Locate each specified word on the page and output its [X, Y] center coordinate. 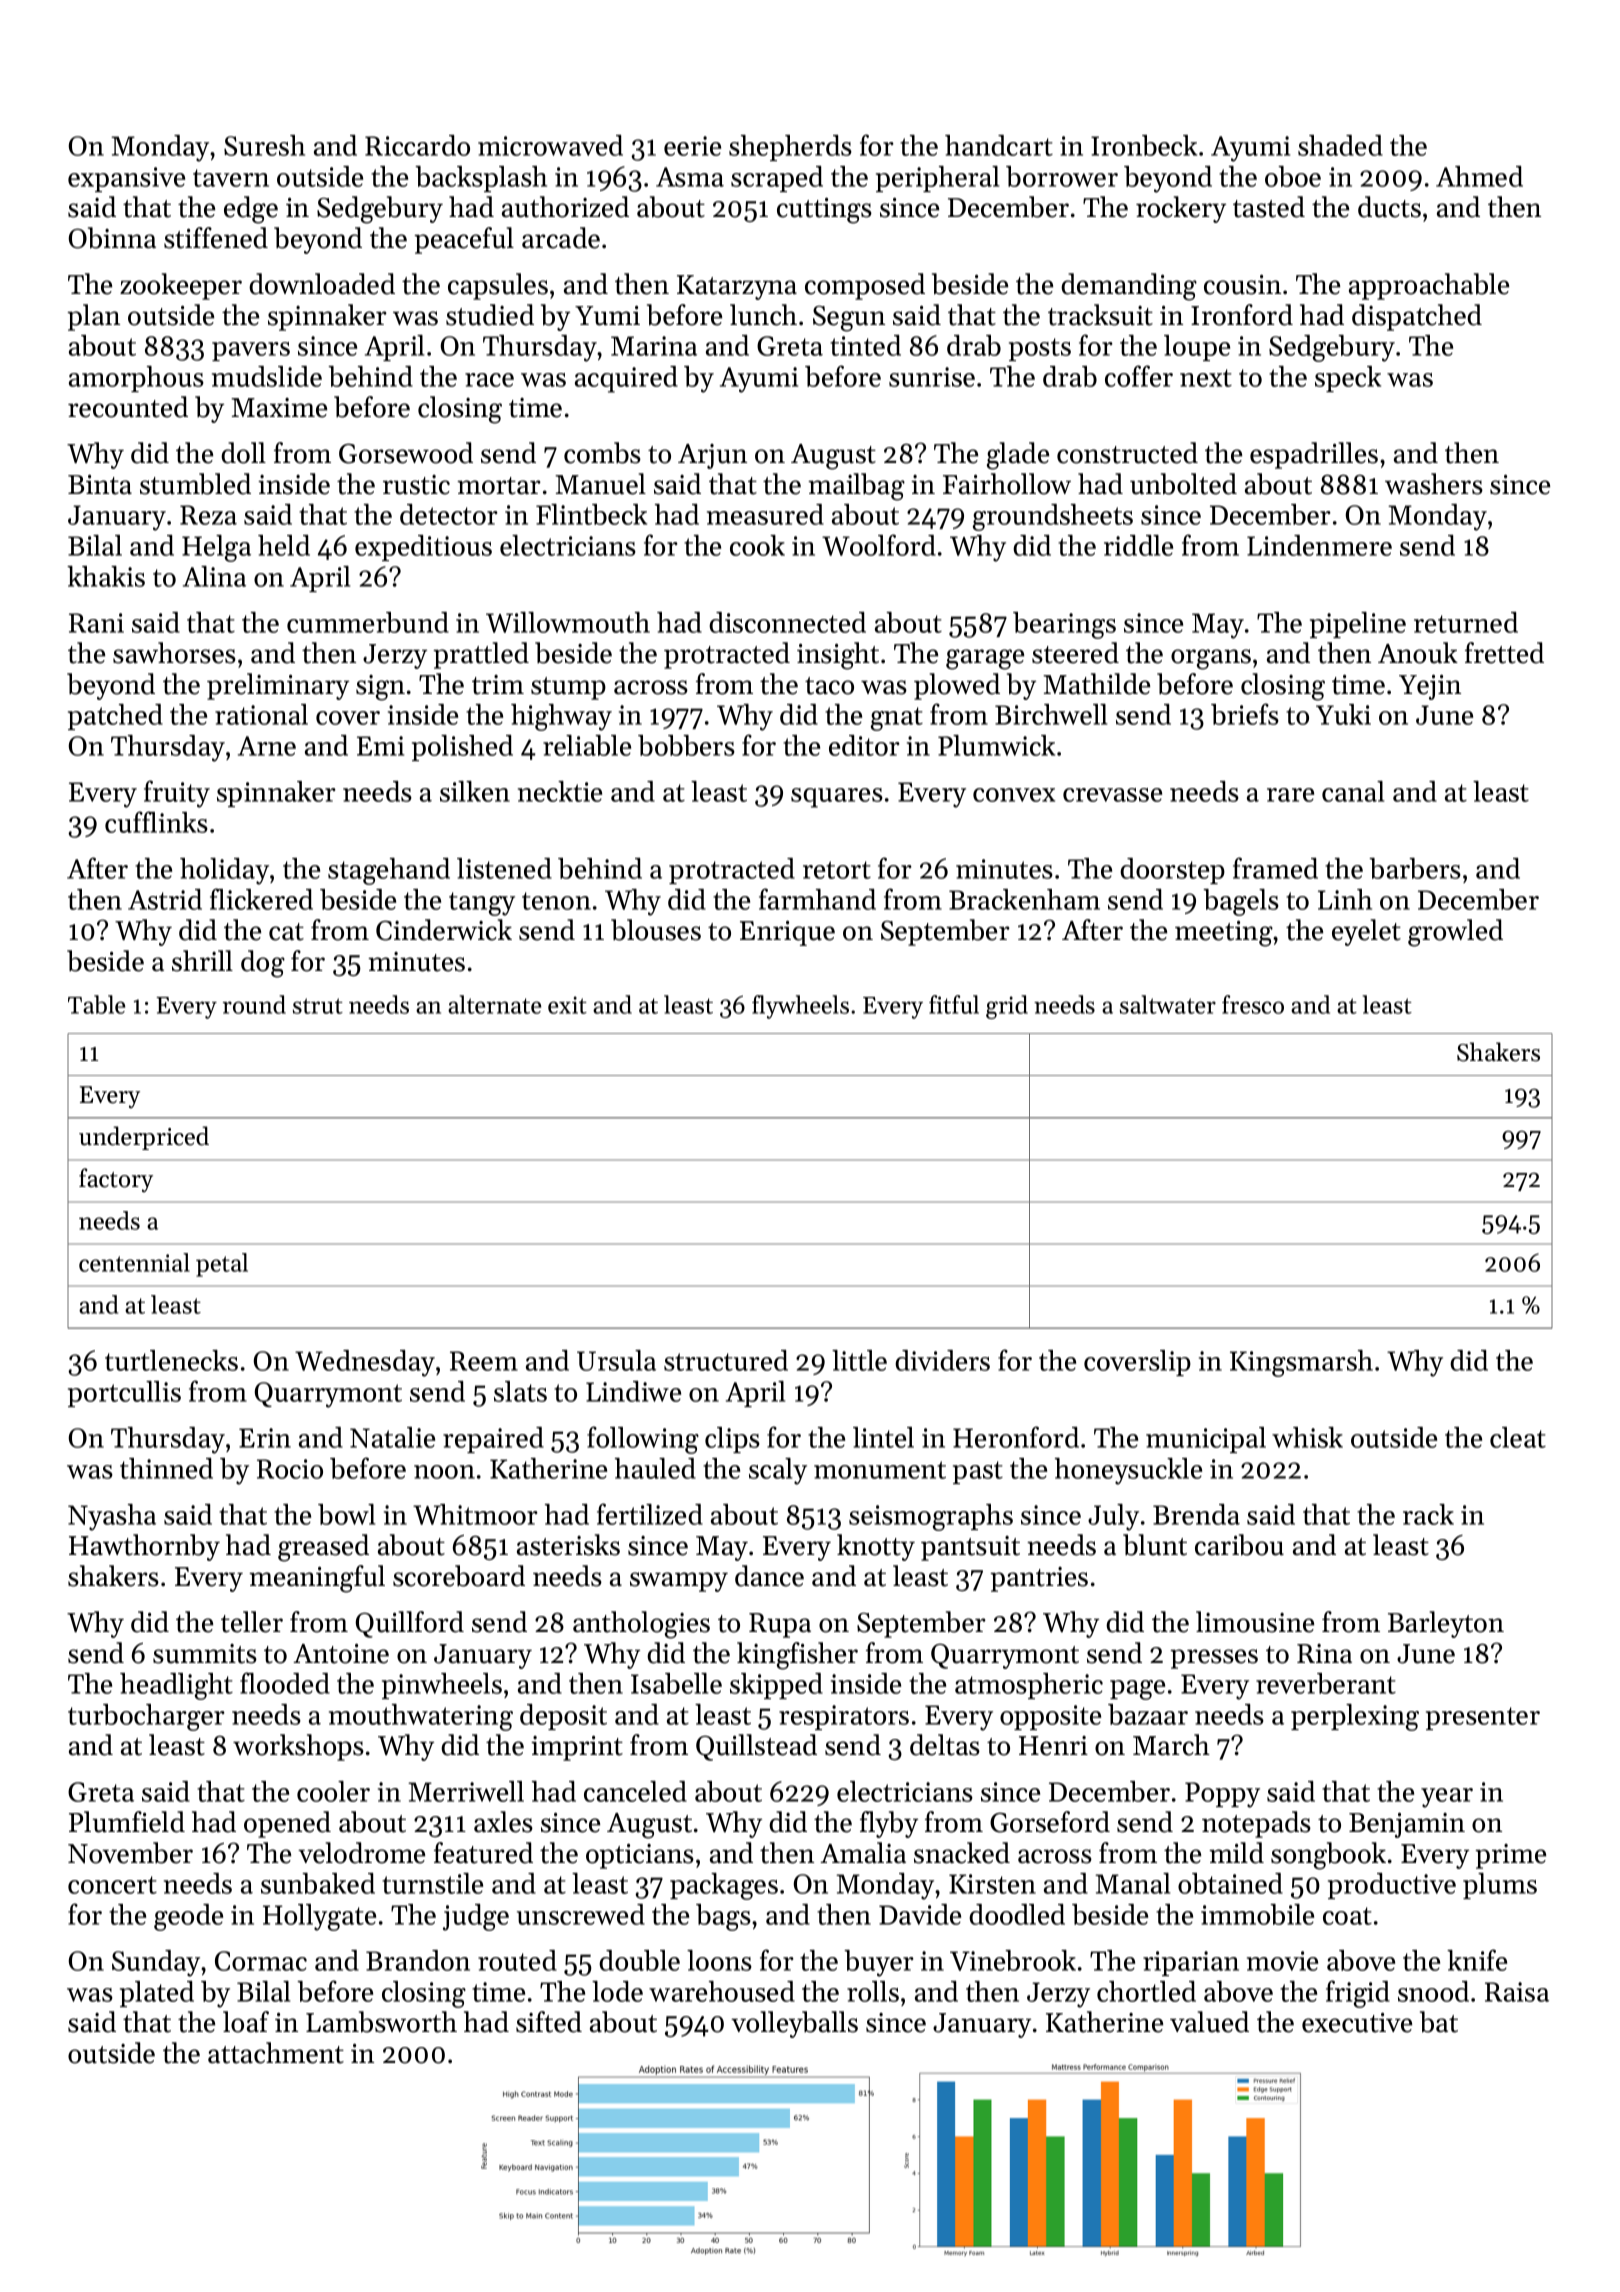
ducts [1389, 207]
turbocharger [146, 1717]
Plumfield [127, 1822]
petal [222, 1265]
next [1206, 378]
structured [726, 1360]
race [489, 380]
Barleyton [1446, 1624]
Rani [96, 623]
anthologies [641, 1625]
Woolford [879, 545]
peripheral [937, 179]
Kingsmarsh [1301, 1363]
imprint [577, 1748]
